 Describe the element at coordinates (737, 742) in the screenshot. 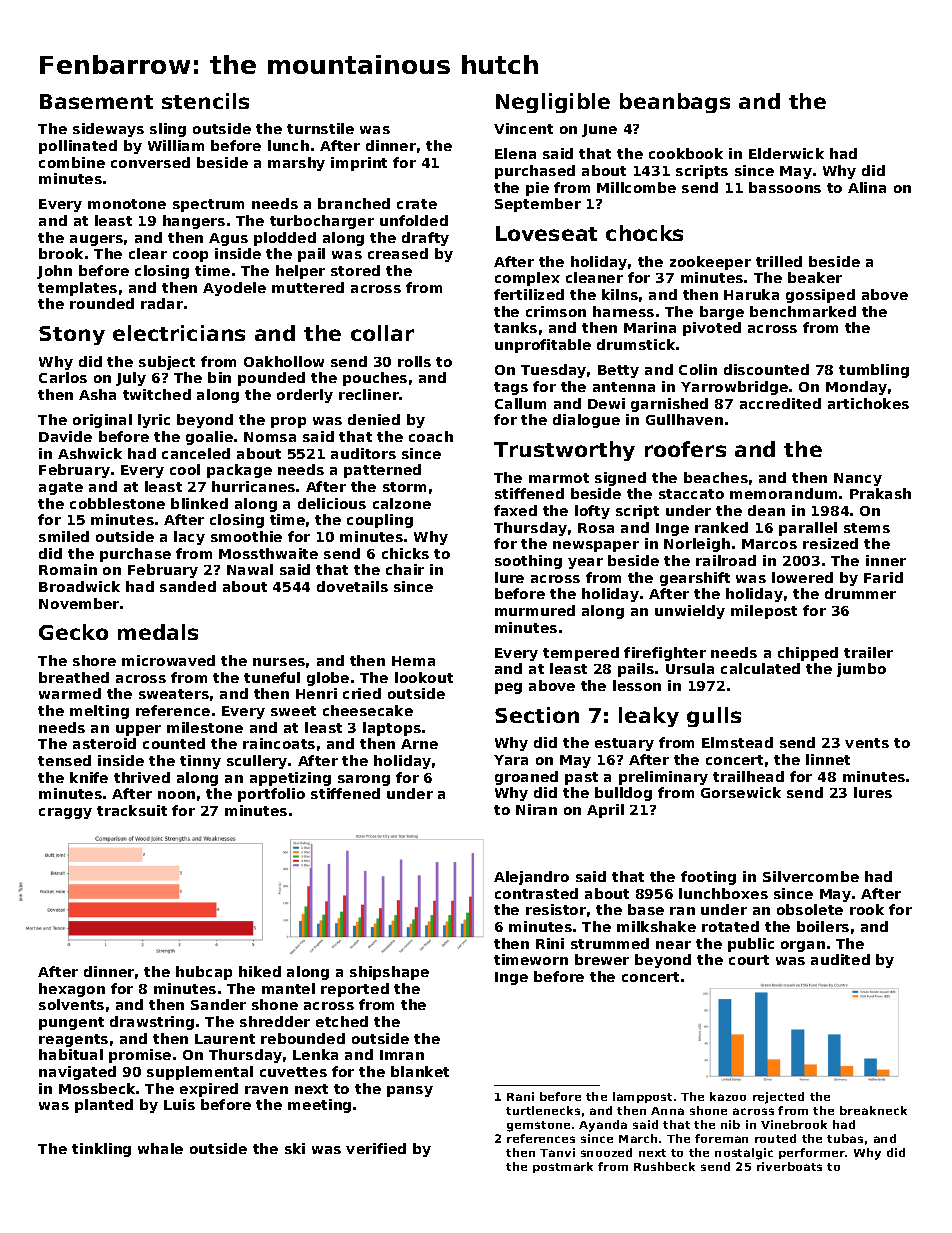

I see `Elmstead` at that location.
